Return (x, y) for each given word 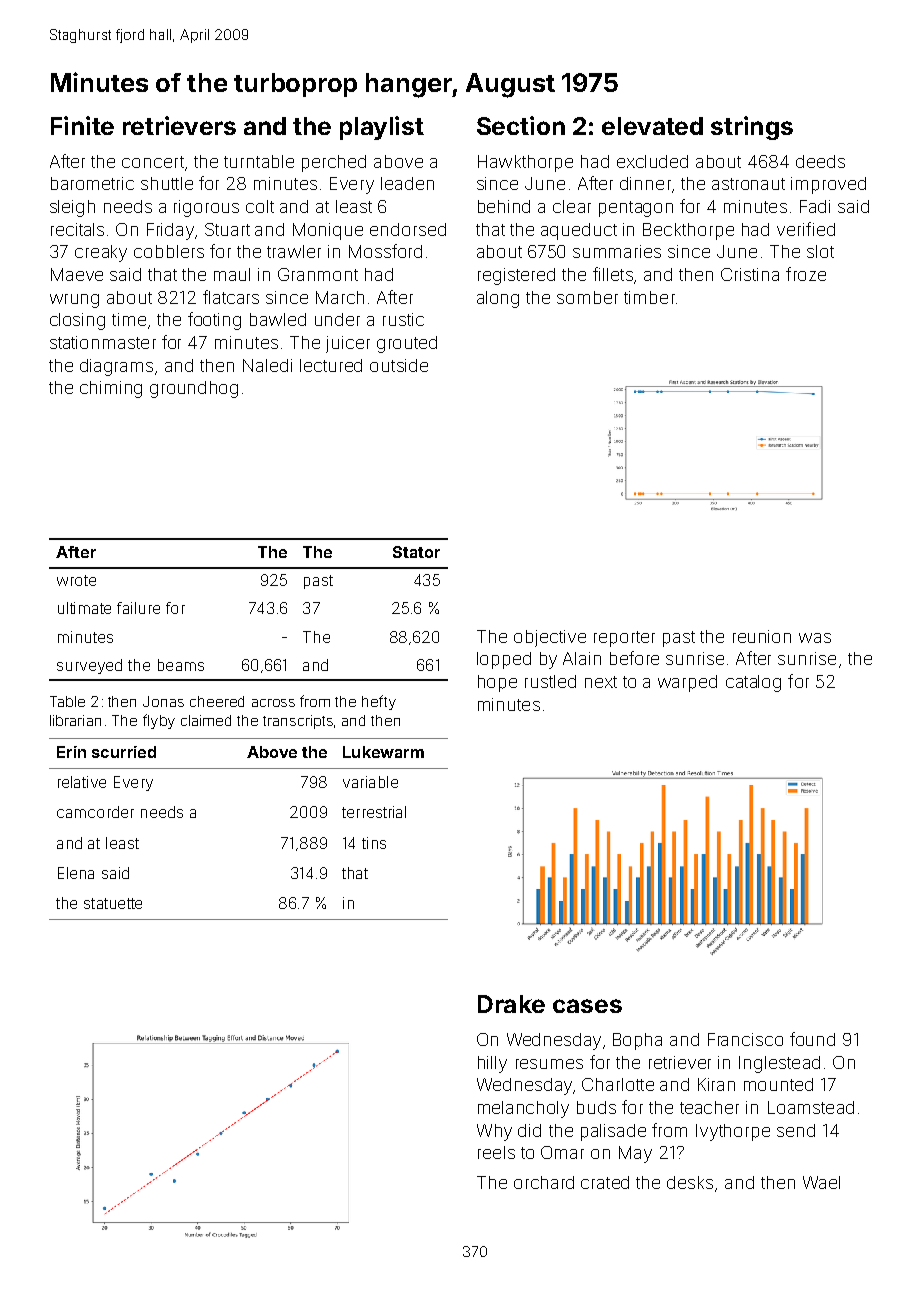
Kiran (716, 1084)
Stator (416, 552)
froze (806, 274)
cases (587, 1006)
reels (496, 1152)
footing (214, 321)
